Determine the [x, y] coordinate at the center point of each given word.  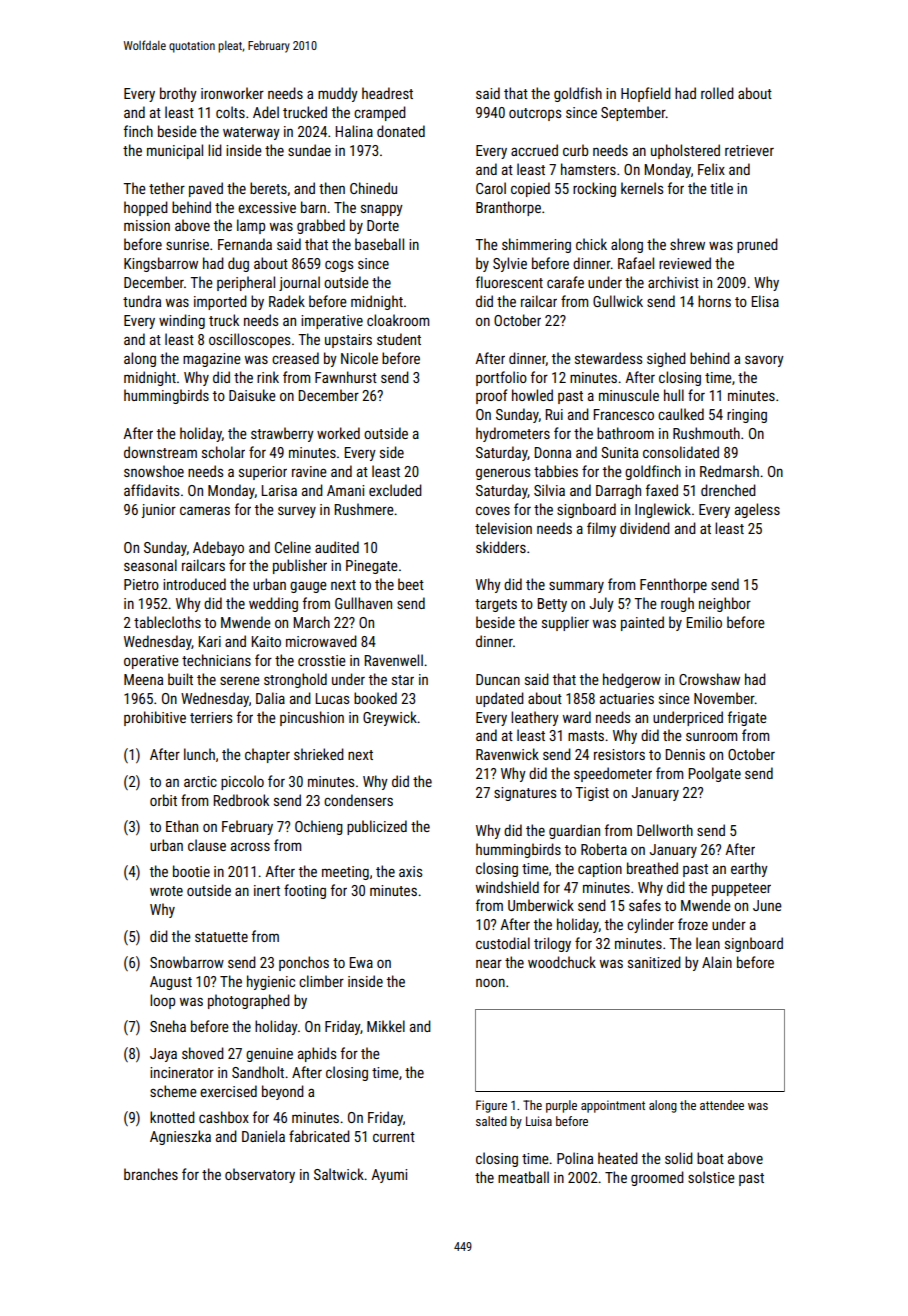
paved [206, 189]
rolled [717, 93]
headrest [387, 93]
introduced [194, 584]
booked [375, 698]
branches [151, 1174]
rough [677, 604]
